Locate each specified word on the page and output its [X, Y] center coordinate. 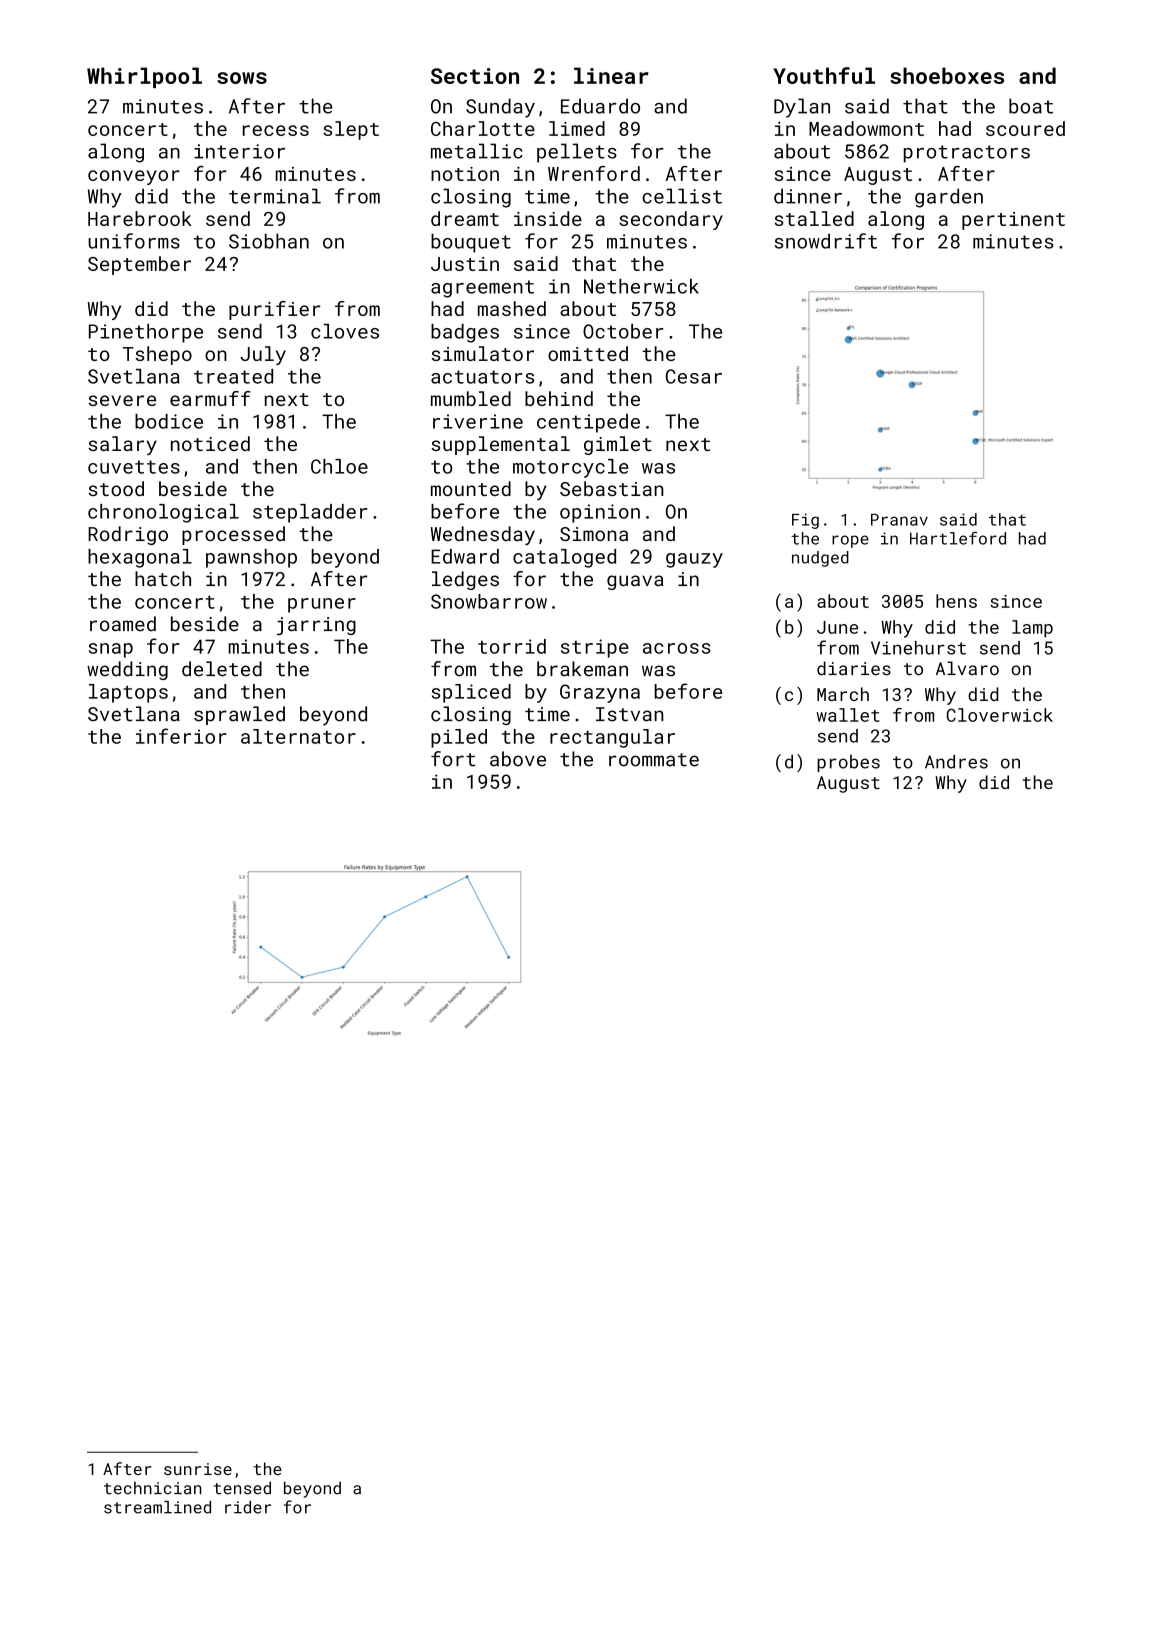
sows [242, 78]
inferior [181, 736]
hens [956, 601]
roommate [654, 760]
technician [153, 1488]
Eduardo [600, 106]
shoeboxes [947, 75]
